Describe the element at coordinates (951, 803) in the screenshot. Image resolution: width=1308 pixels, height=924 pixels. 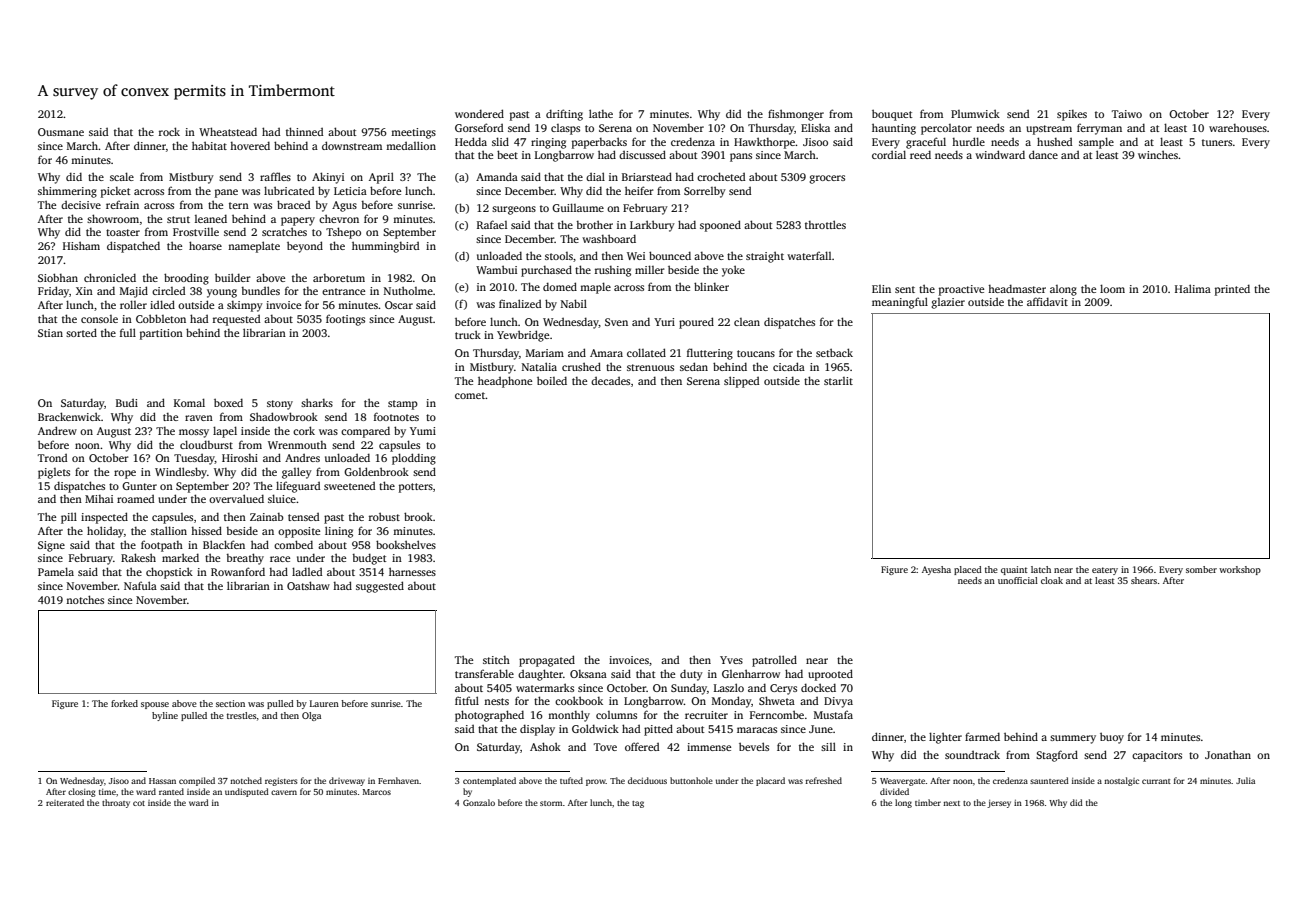
I see `next` at that location.
